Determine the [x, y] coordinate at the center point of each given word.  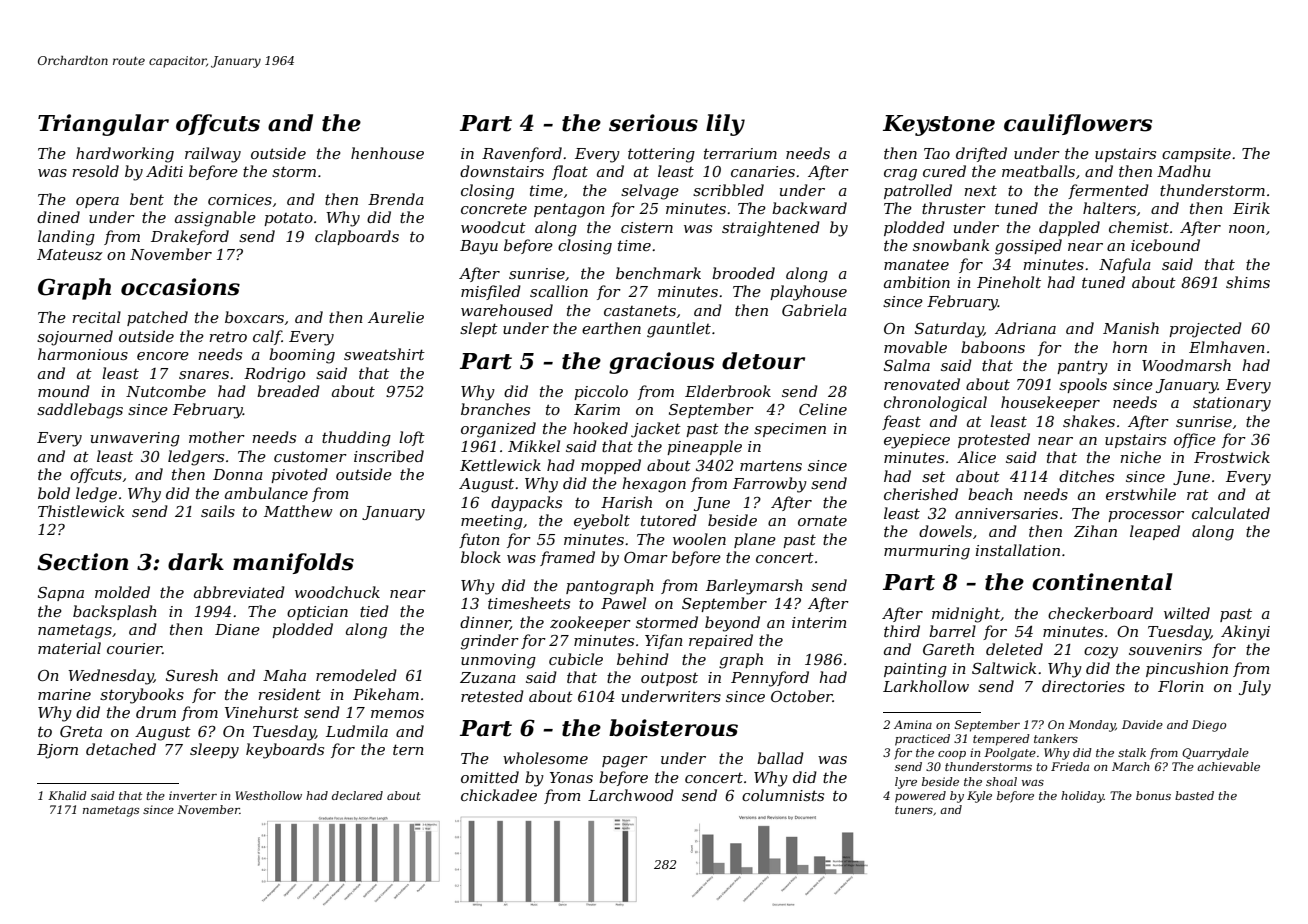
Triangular [103, 125]
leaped [1155, 532]
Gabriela [814, 310]
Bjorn [57, 751]
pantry [1082, 367]
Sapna [61, 594]
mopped [611, 466]
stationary [1232, 404]
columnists [783, 795]
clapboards [357, 237]
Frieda [1070, 766]
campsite [1196, 155]
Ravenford [522, 154]
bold [54, 493]
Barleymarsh [754, 587]
